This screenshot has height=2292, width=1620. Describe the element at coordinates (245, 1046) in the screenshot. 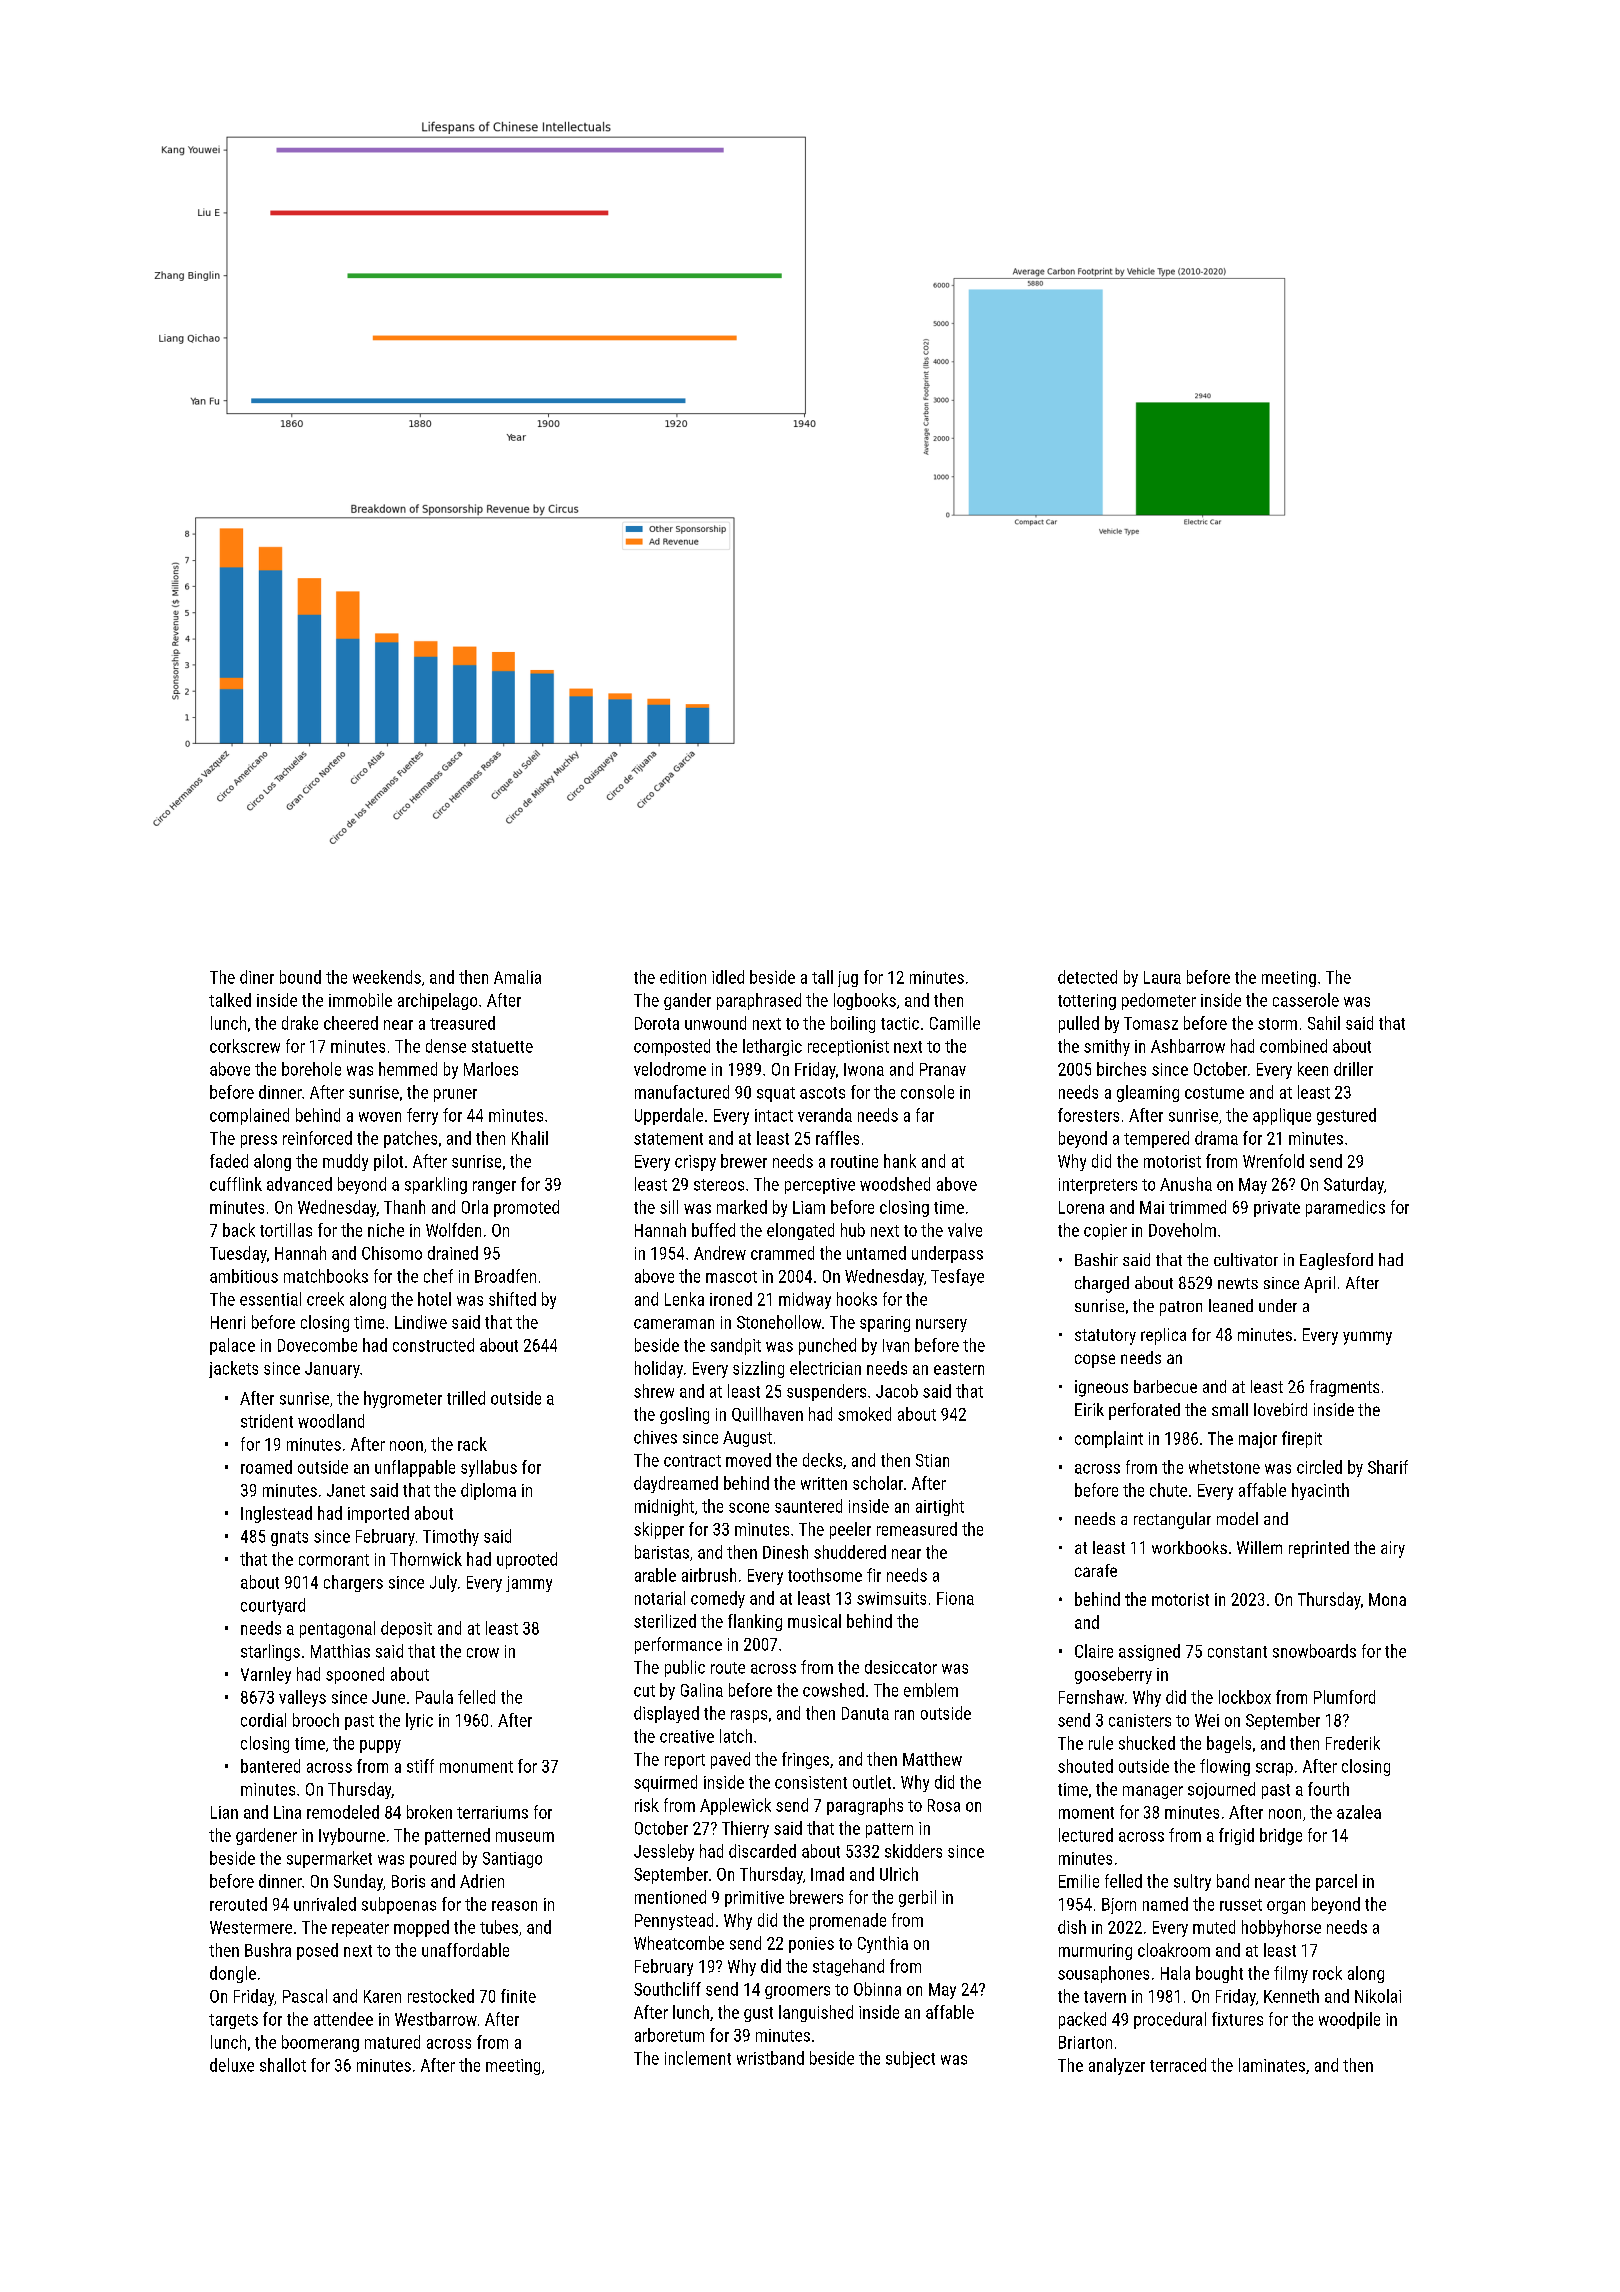

I see `corkscrew` at that location.
